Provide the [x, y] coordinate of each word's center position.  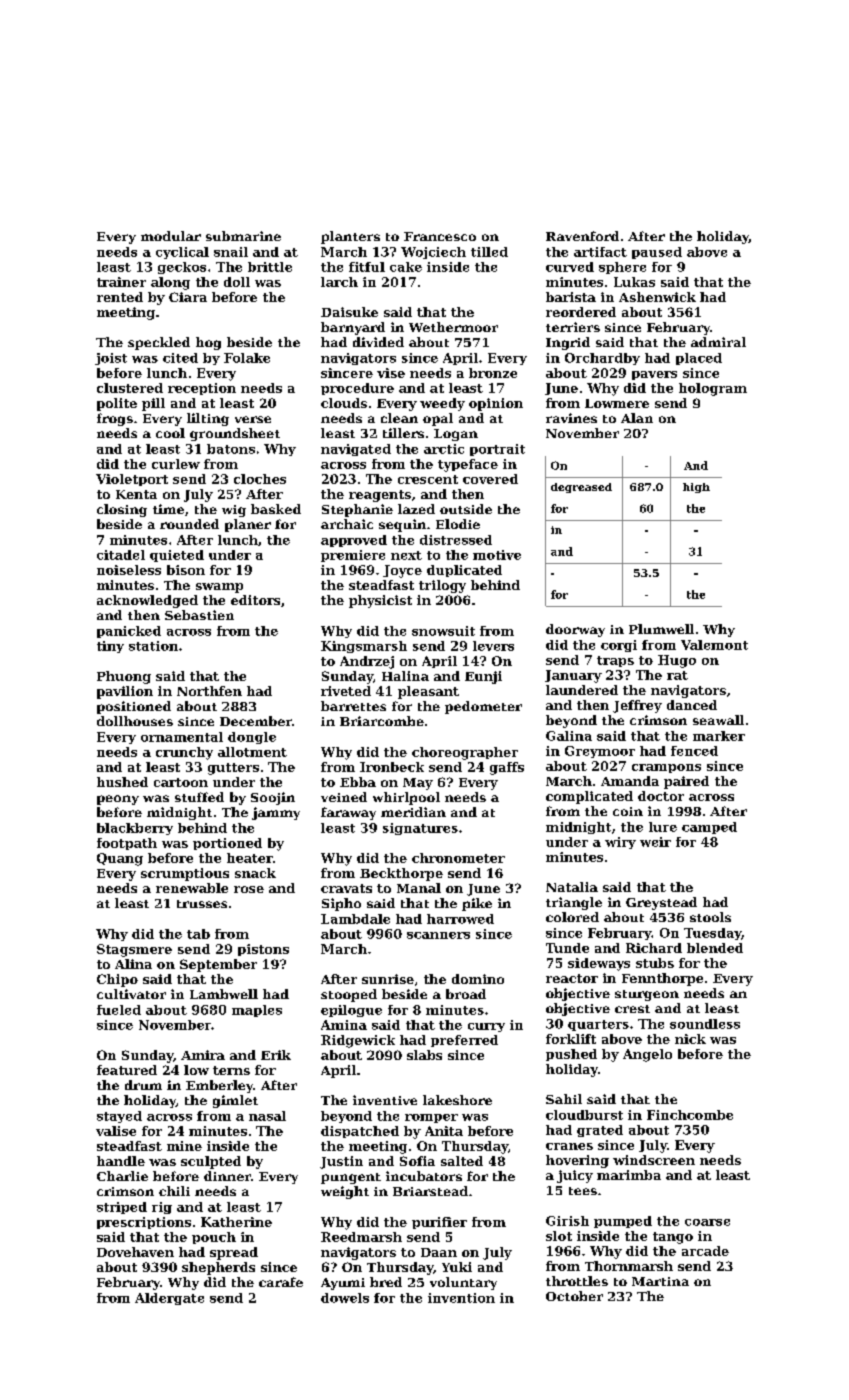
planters [350, 237]
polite [117, 404]
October [574, 1296]
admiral [718, 342]
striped [122, 1208]
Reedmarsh [361, 1237]
